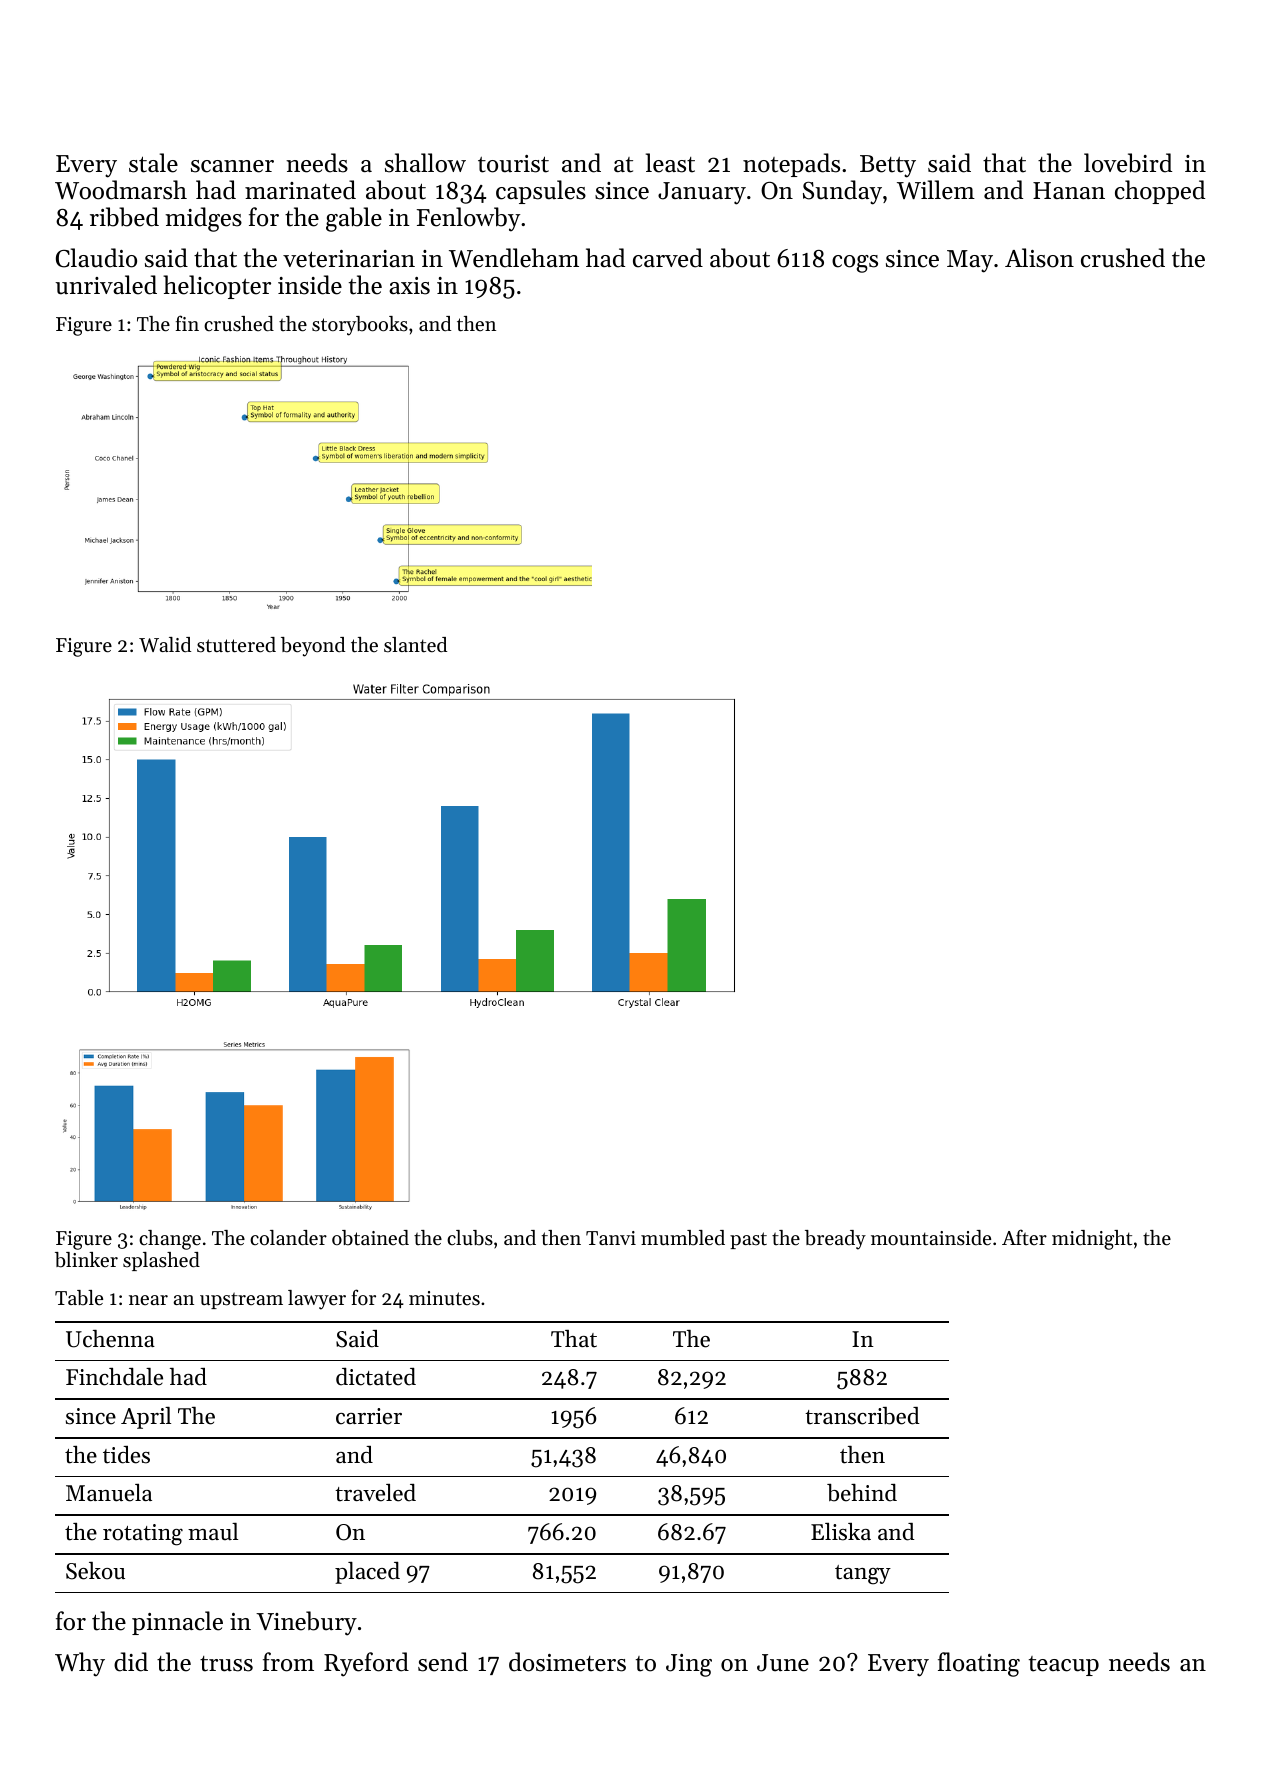 The width and height of the screenshot is (1261, 1784). Describe the element at coordinates (288, 1662) in the screenshot. I see `from` at that location.
